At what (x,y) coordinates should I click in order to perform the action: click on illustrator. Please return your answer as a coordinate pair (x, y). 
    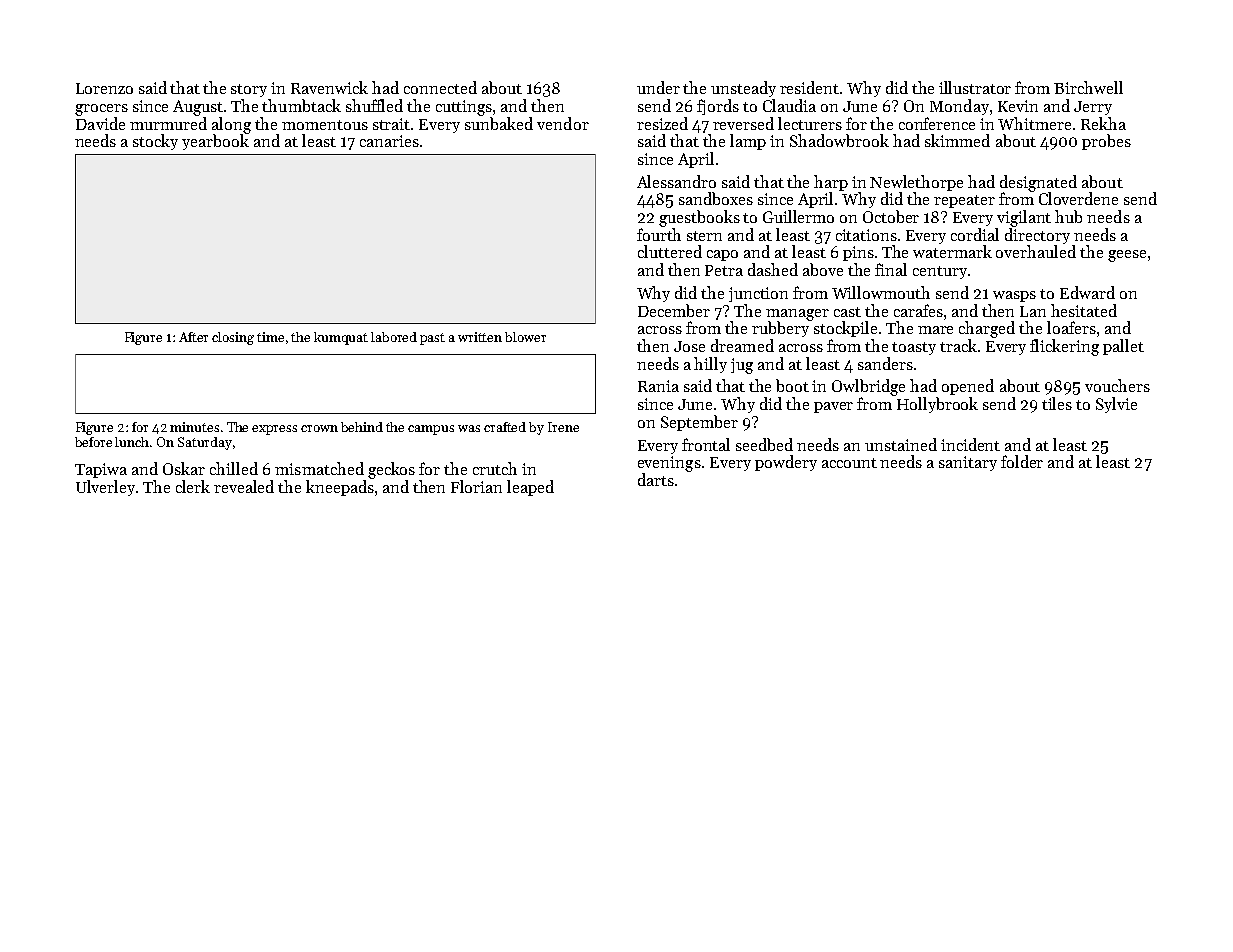
    Looking at the image, I should click on (975, 87).
